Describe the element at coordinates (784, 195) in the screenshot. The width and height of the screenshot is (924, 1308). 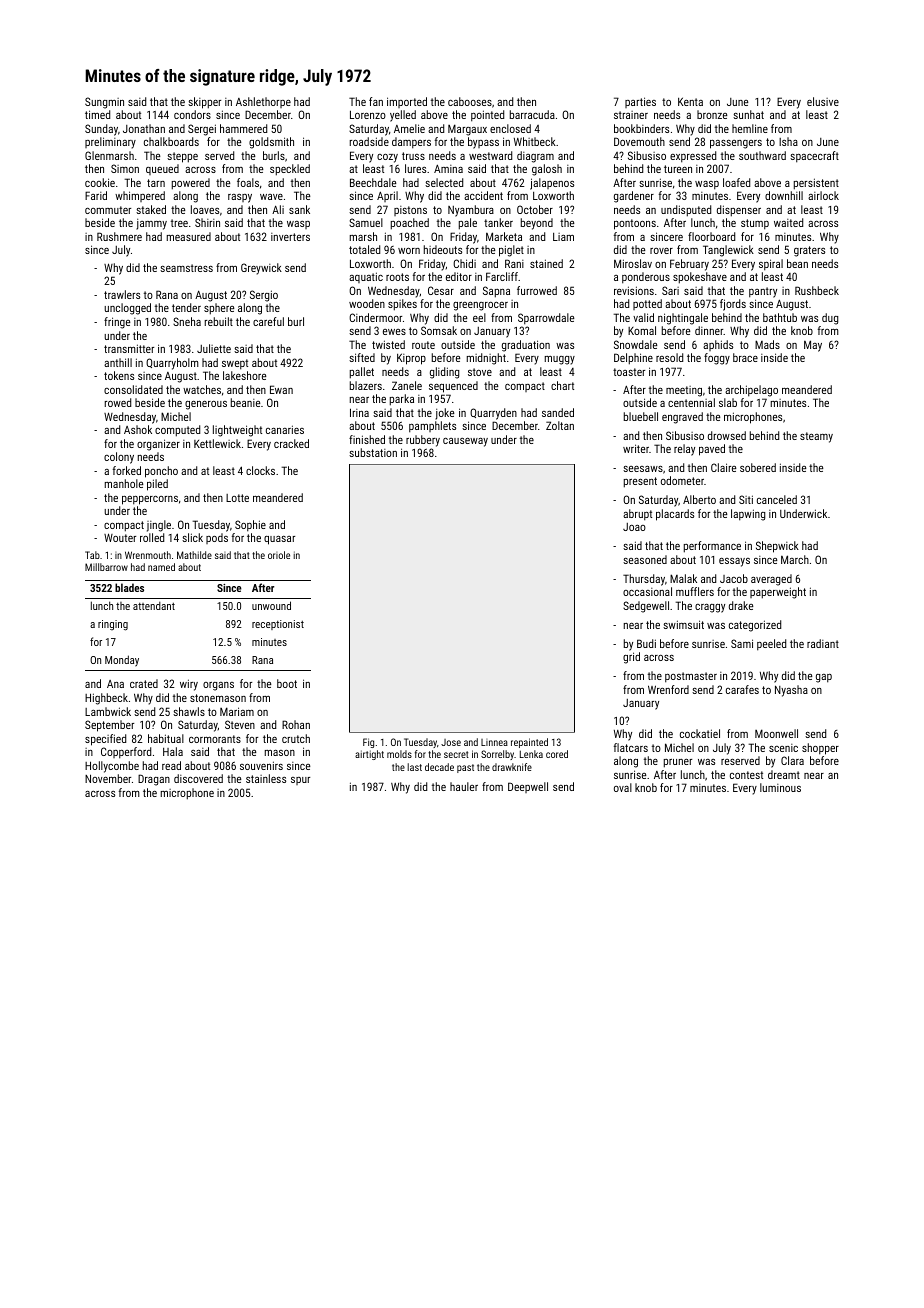
I see `downhill` at that location.
